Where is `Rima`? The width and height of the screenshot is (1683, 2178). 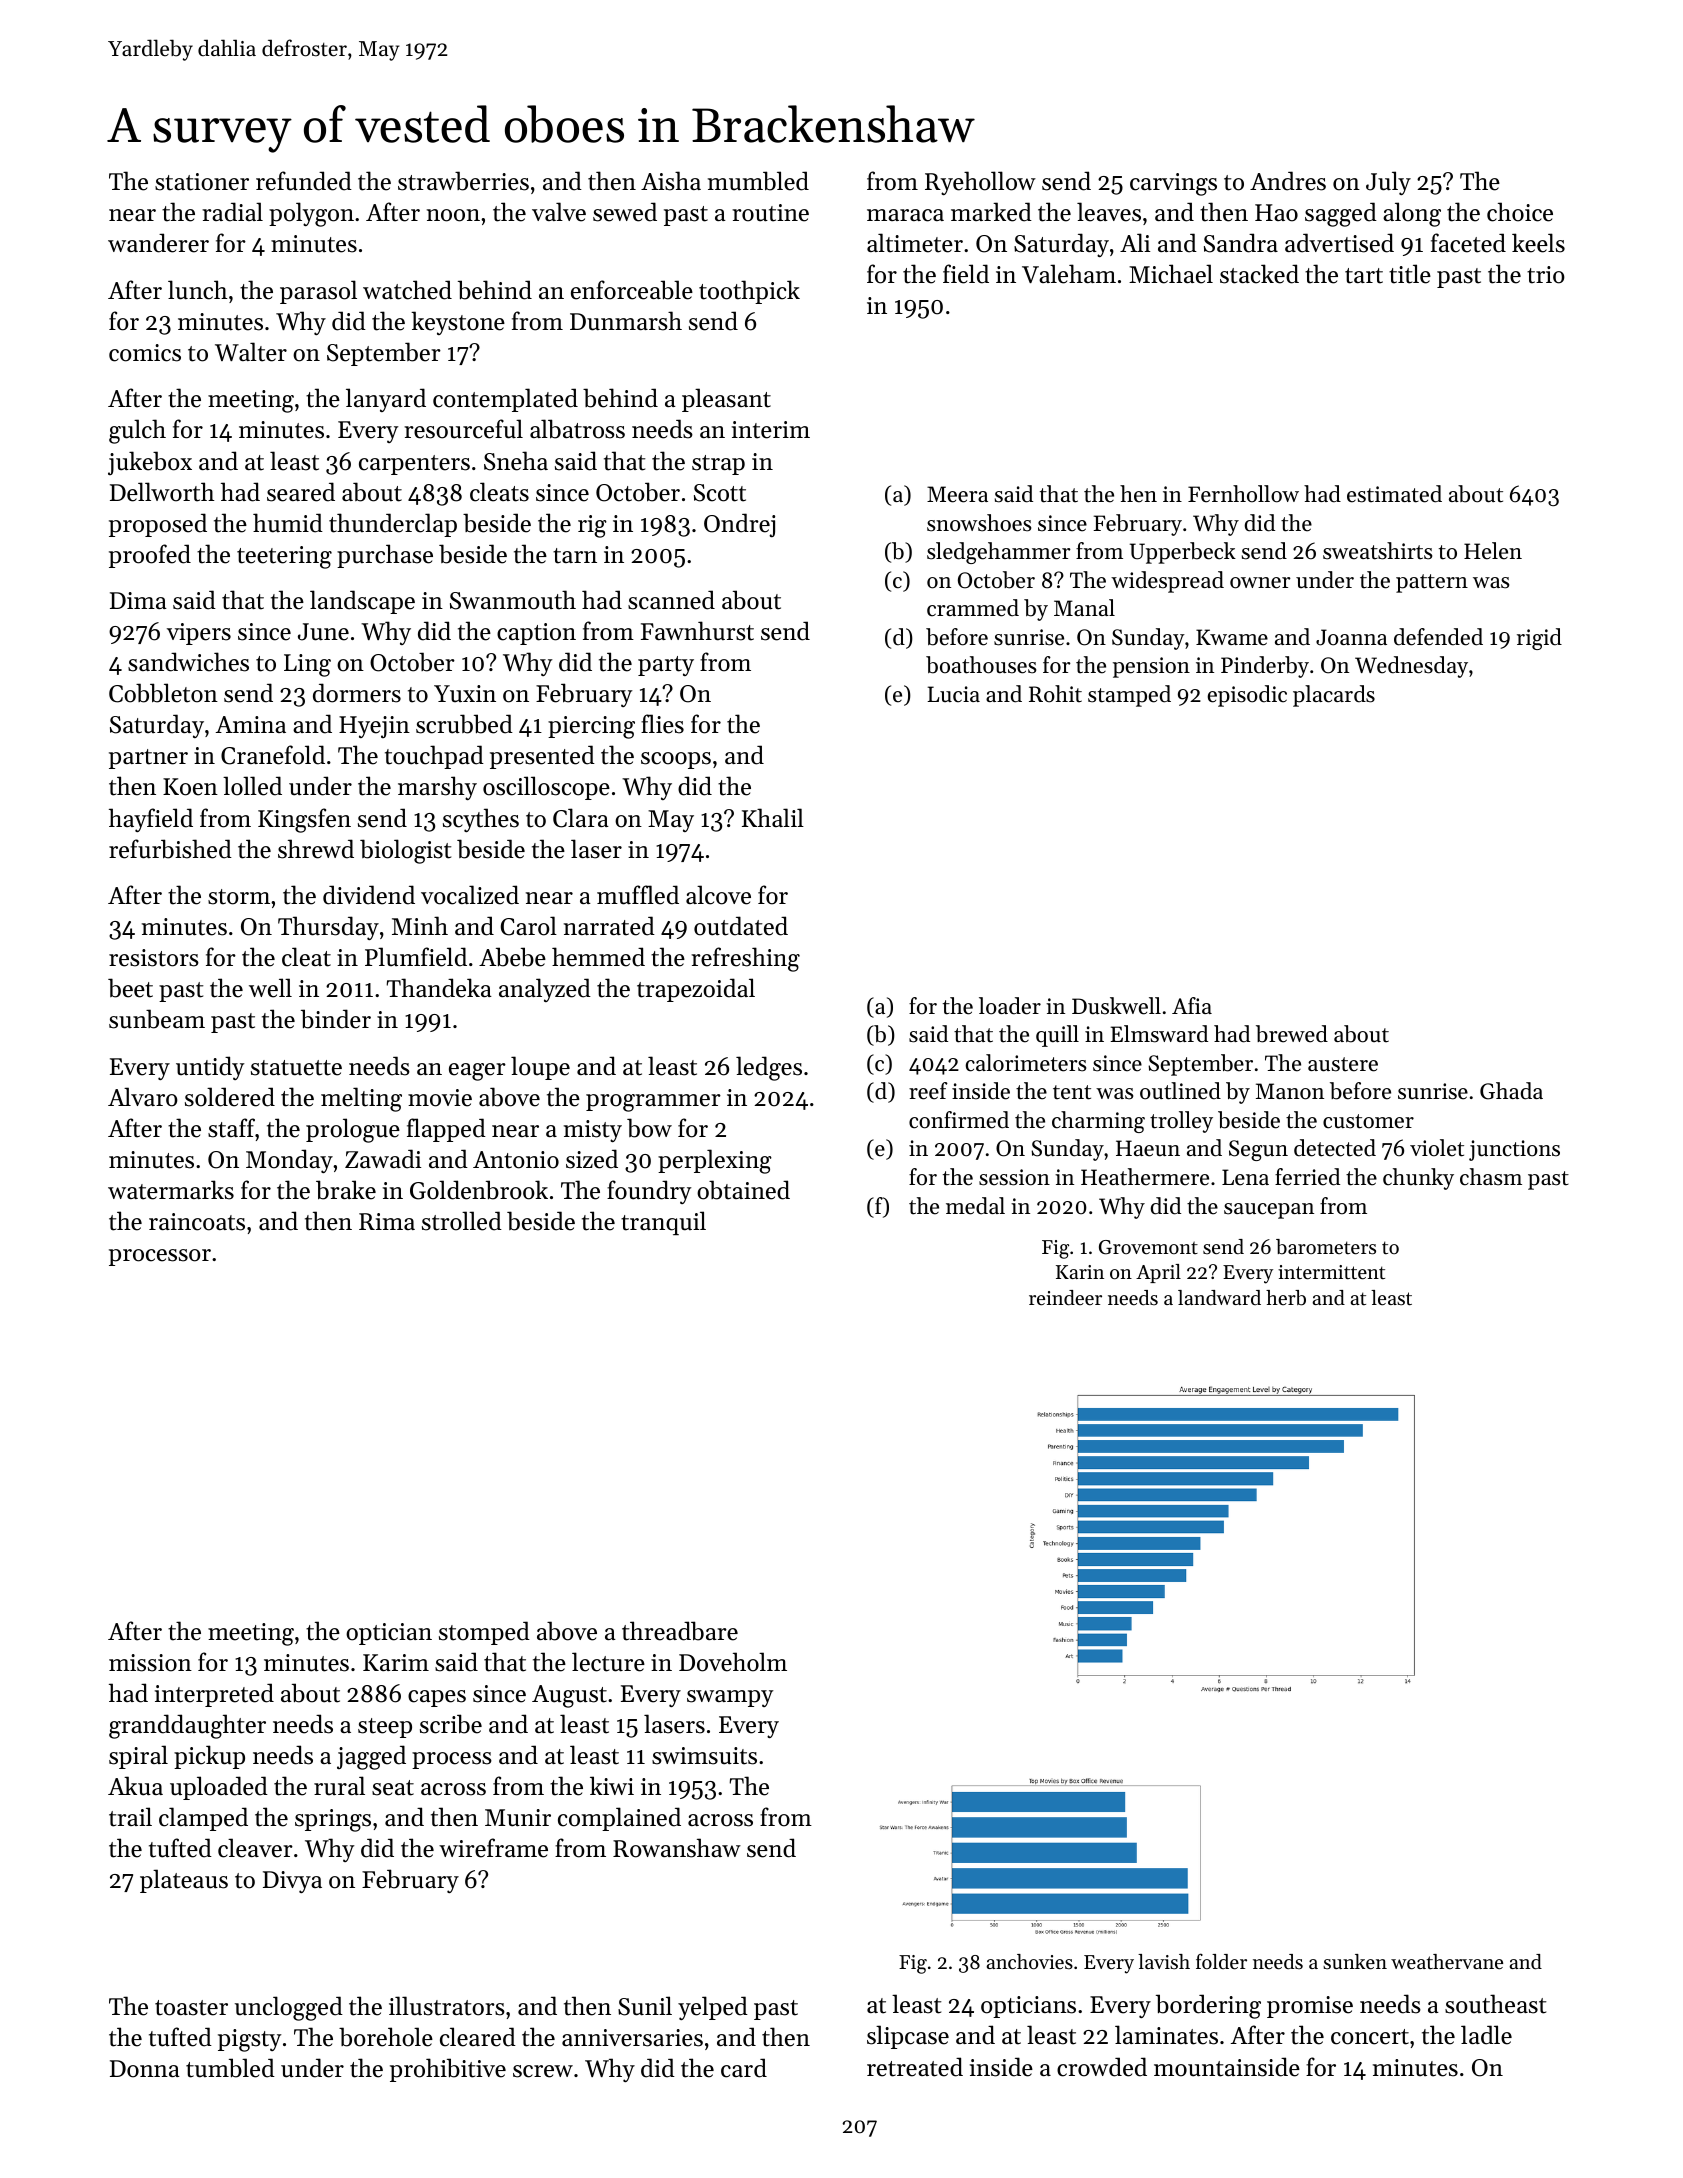
Rima is located at coordinates (387, 1221).
